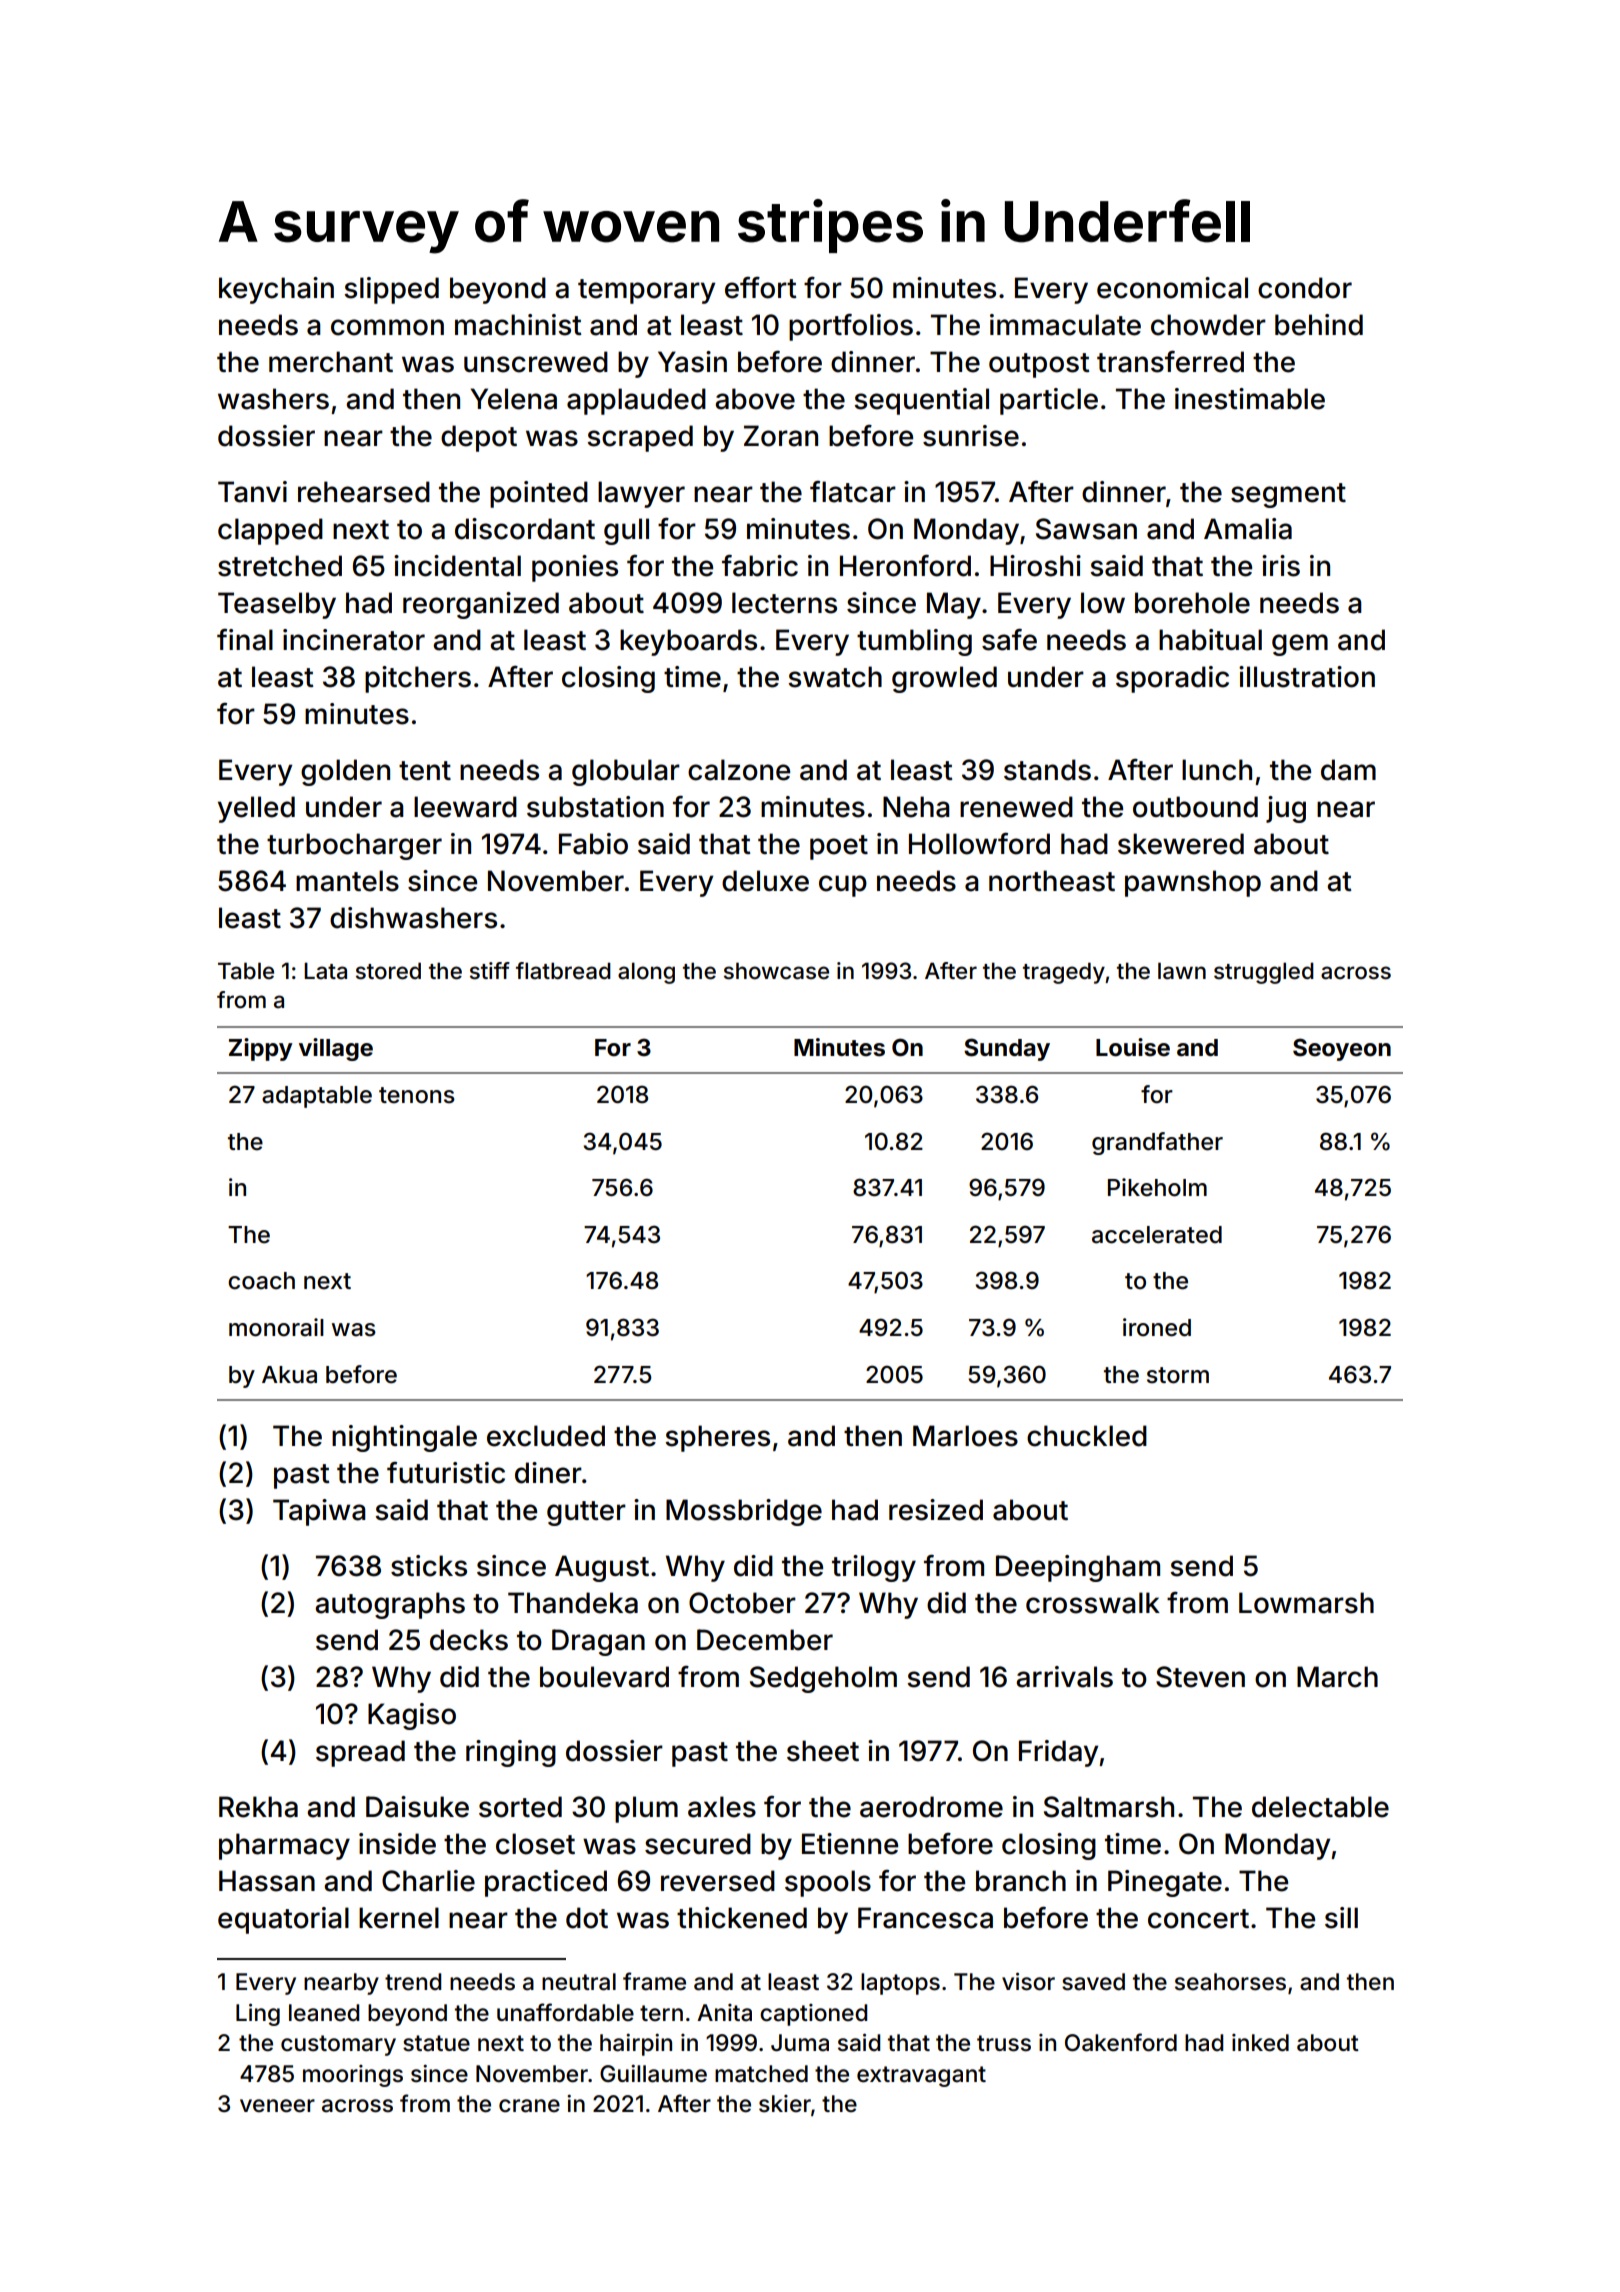 Image resolution: width=1620 pixels, height=2292 pixels. I want to click on along, so click(646, 973).
